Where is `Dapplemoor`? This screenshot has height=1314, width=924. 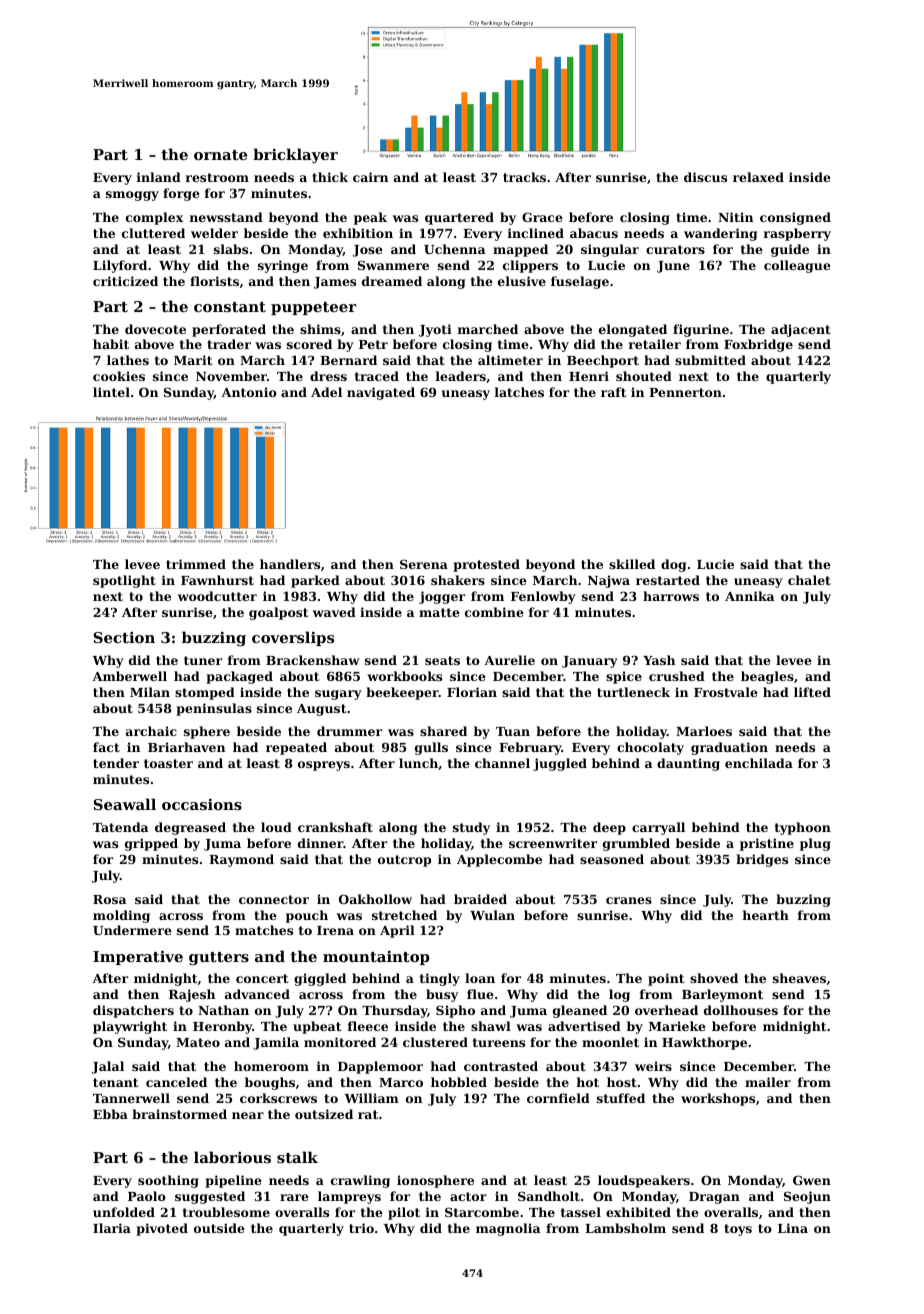 Dapplemoor is located at coordinates (380, 1067).
